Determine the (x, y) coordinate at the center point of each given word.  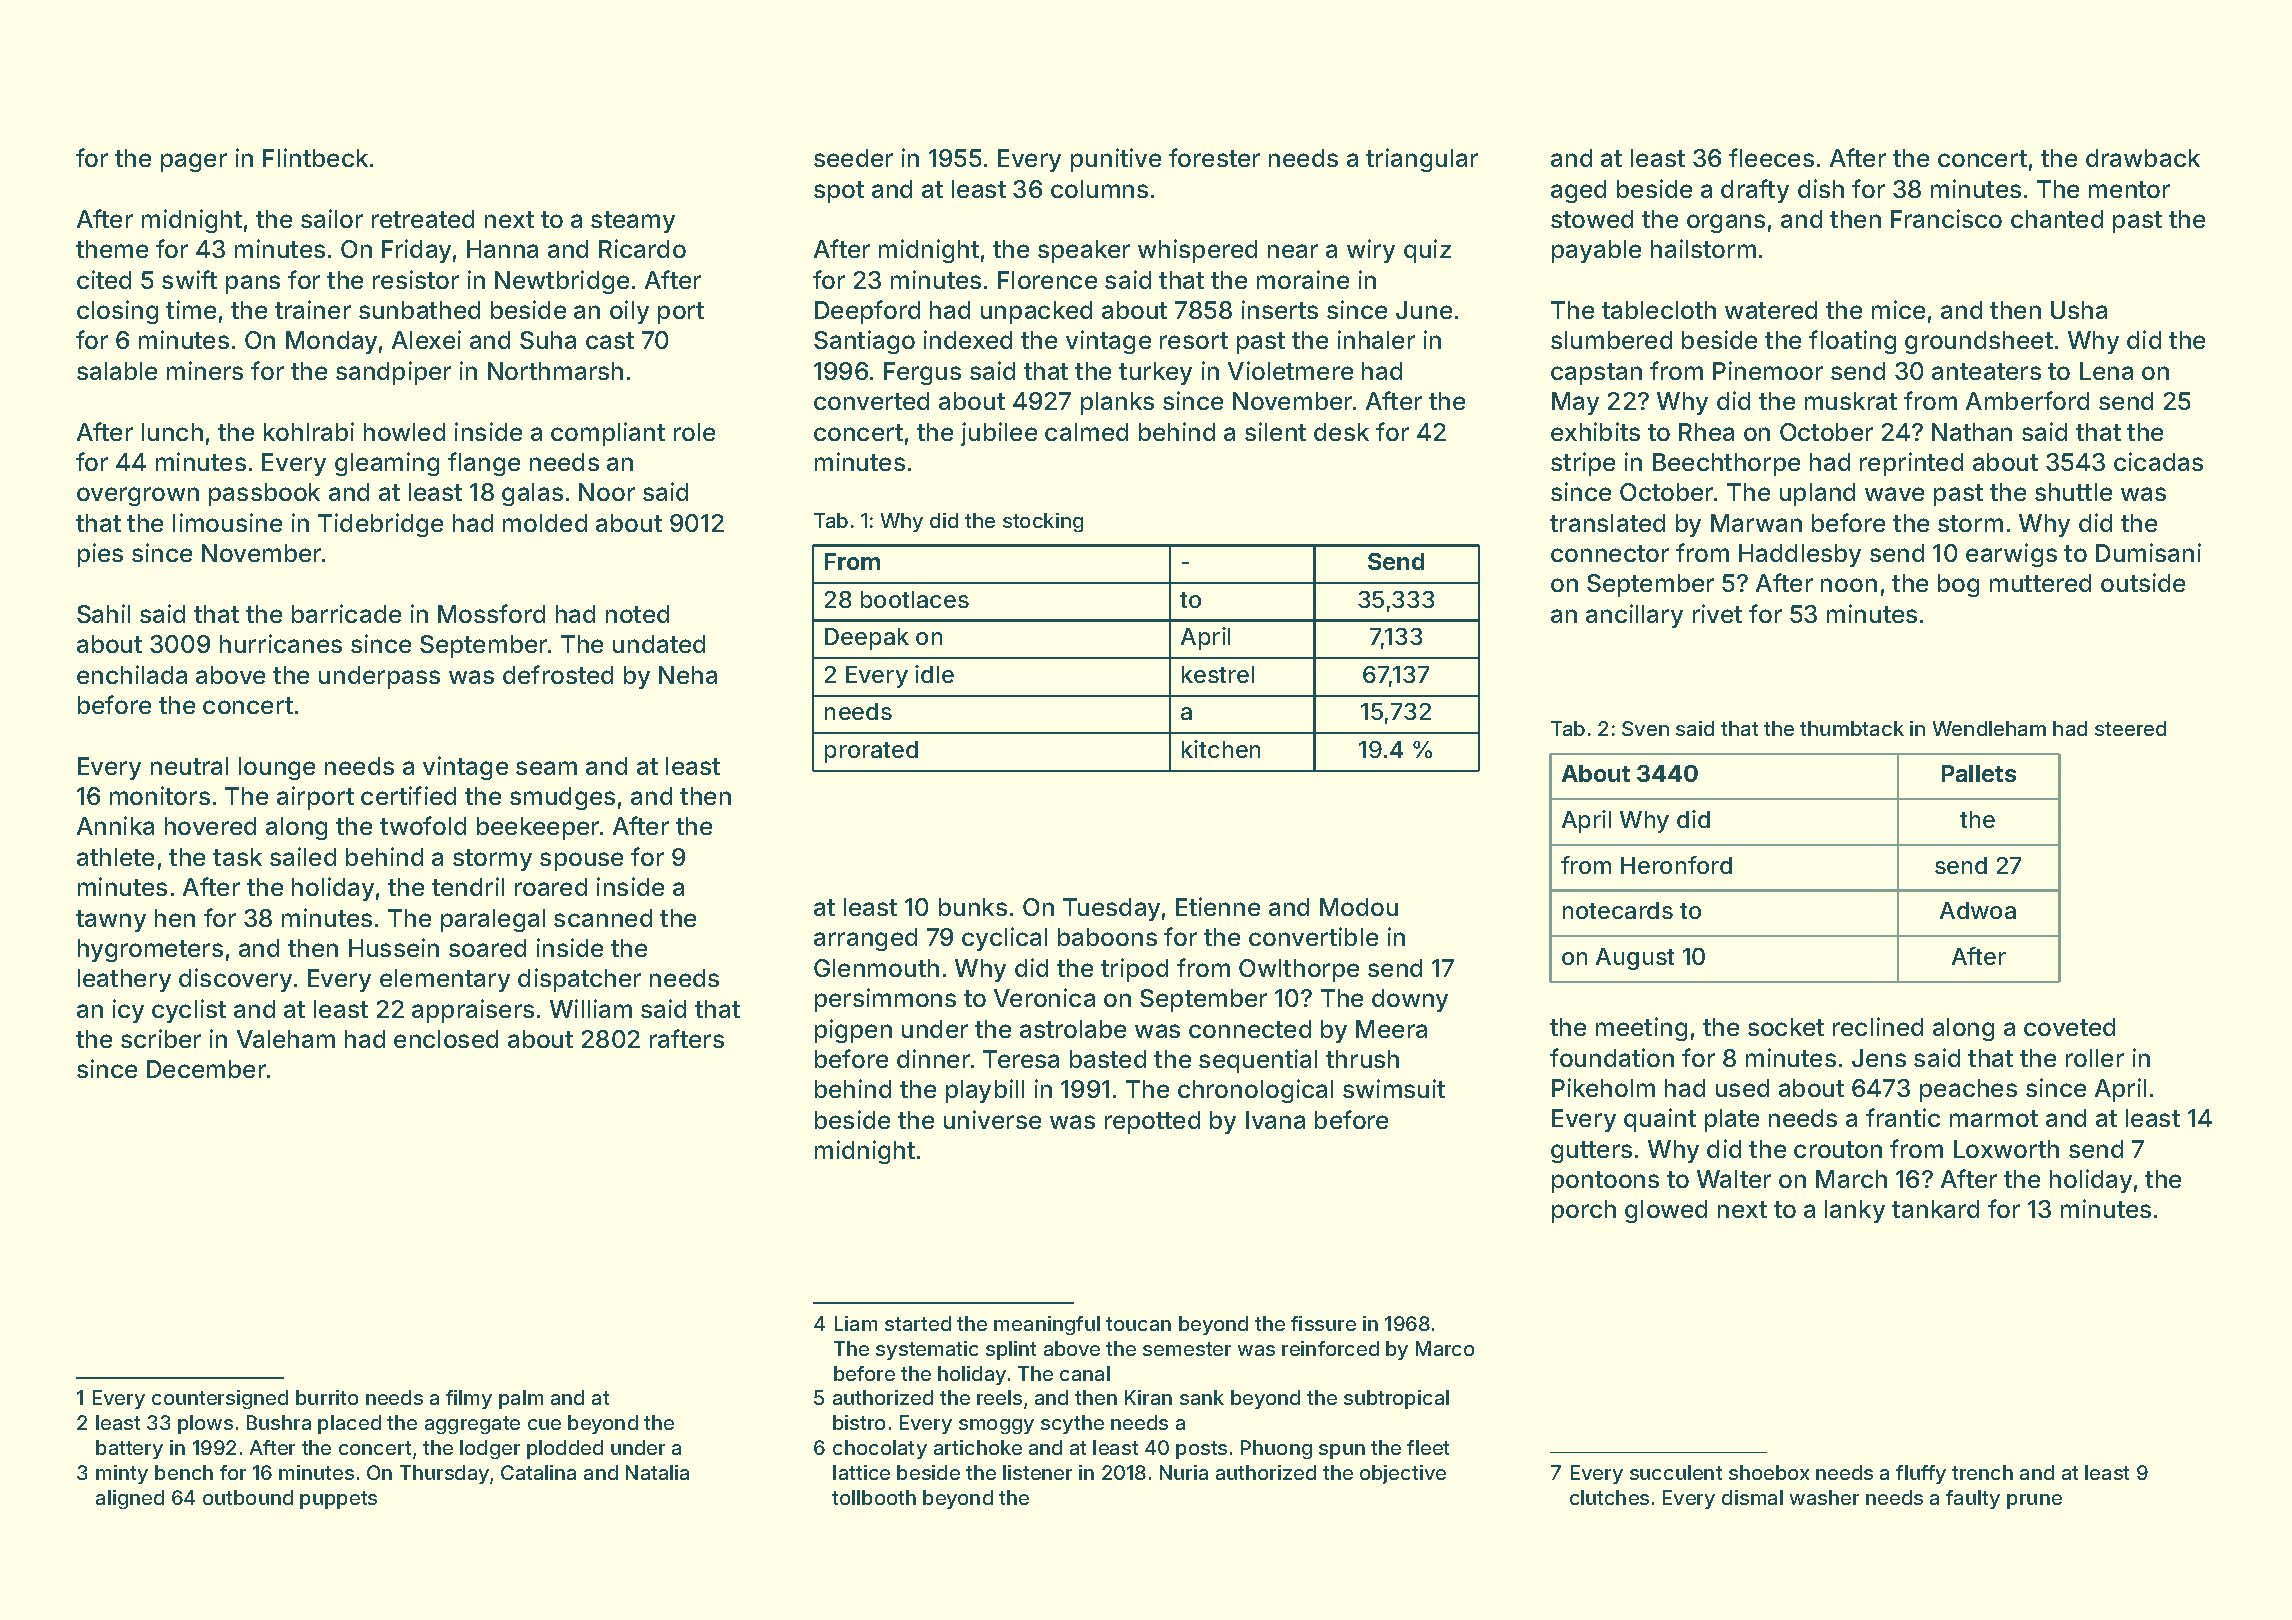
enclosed (446, 1039)
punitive (1116, 160)
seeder (853, 158)
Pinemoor (1768, 370)
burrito (327, 1397)
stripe (1583, 464)
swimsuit (1394, 1088)
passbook (264, 494)
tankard (1935, 1209)
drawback (2143, 158)
